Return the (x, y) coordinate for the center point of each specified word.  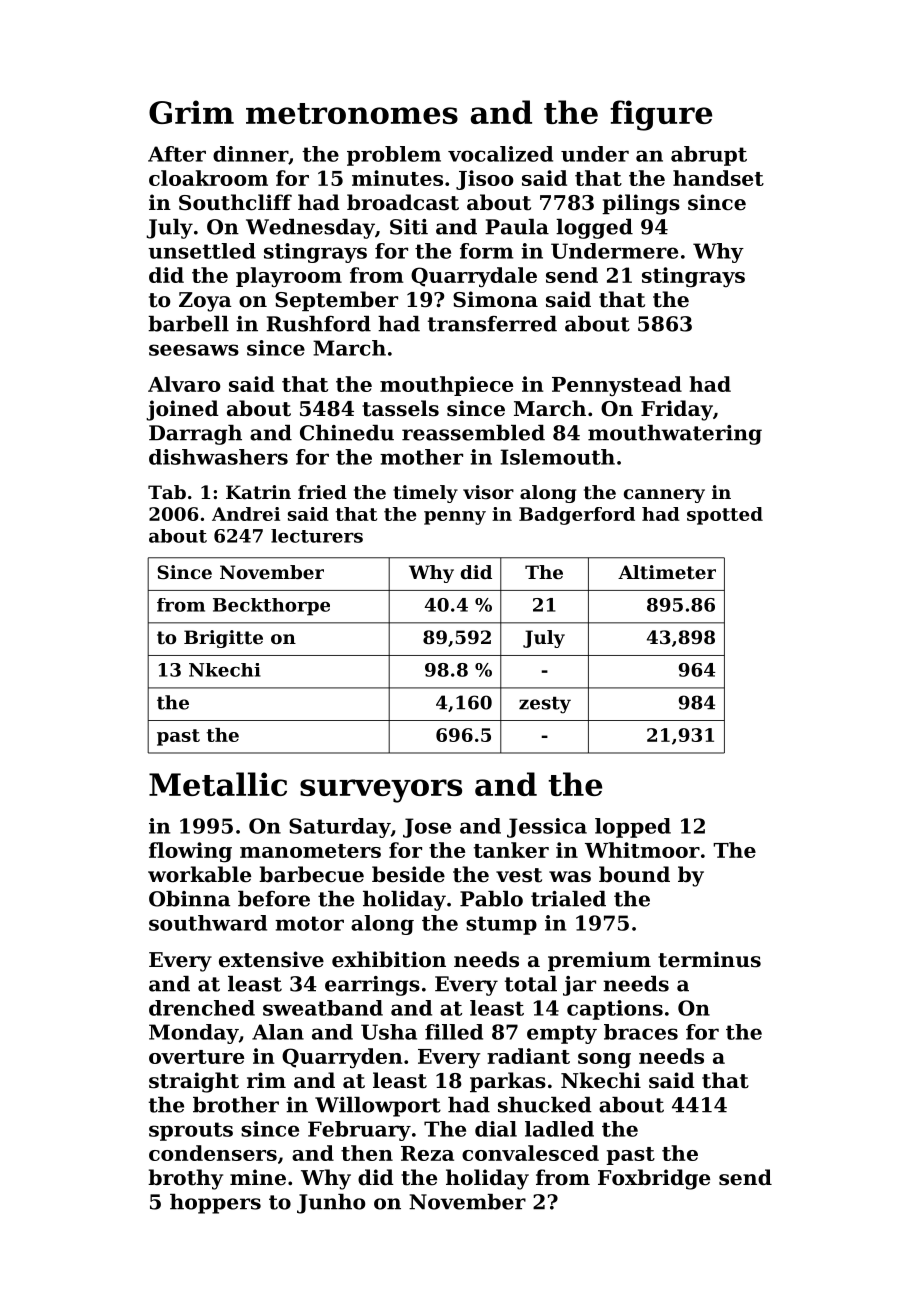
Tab (167, 492)
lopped (633, 828)
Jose (427, 828)
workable (199, 874)
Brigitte (223, 639)
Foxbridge (654, 1179)
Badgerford (577, 516)
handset (718, 178)
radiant (528, 1056)
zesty (545, 705)
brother (236, 1105)
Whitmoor (642, 850)
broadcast (403, 202)
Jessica (547, 828)
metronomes (352, 113)
